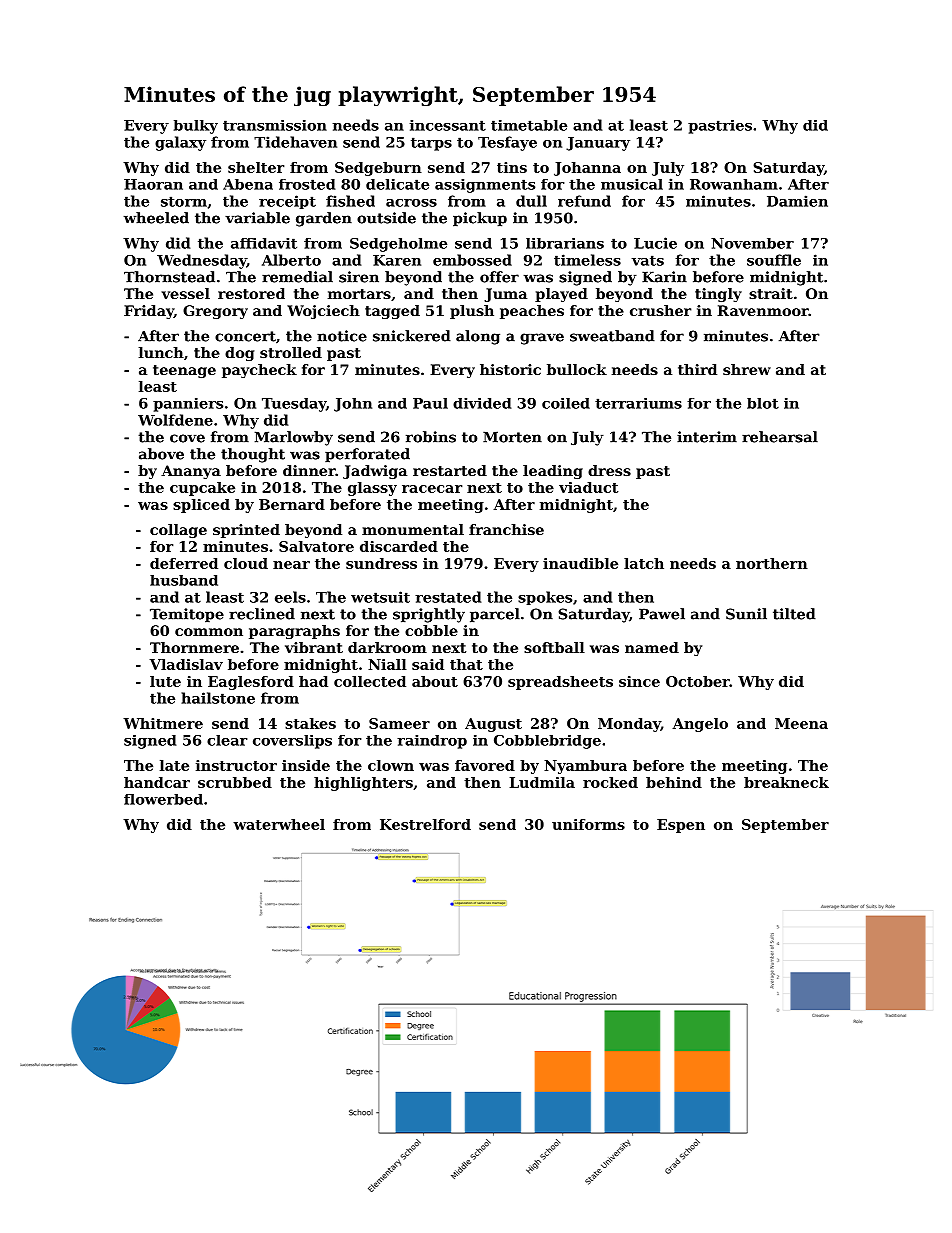  Describe the element at coordinates (786, 782) in the page. I see `breakneck` at that location.
